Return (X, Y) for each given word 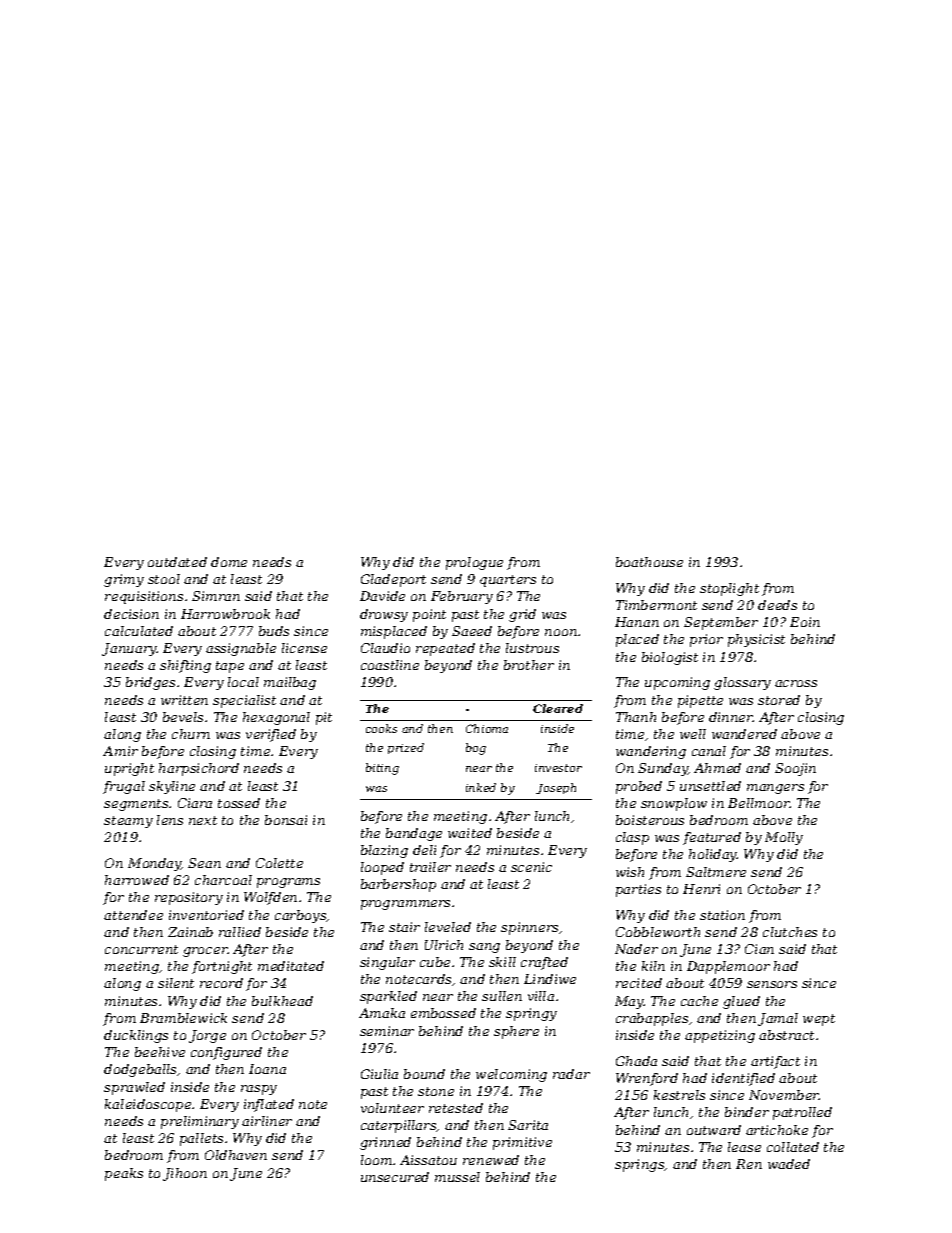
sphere (516, 1032)
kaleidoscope (148, 1105)
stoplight (729, 589)
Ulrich (444, 945)
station (722, 915)
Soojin (795, 769)
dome (229, 562)
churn (191, 734)
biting (382, 769)
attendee (133, 915)
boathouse (649, 562)
